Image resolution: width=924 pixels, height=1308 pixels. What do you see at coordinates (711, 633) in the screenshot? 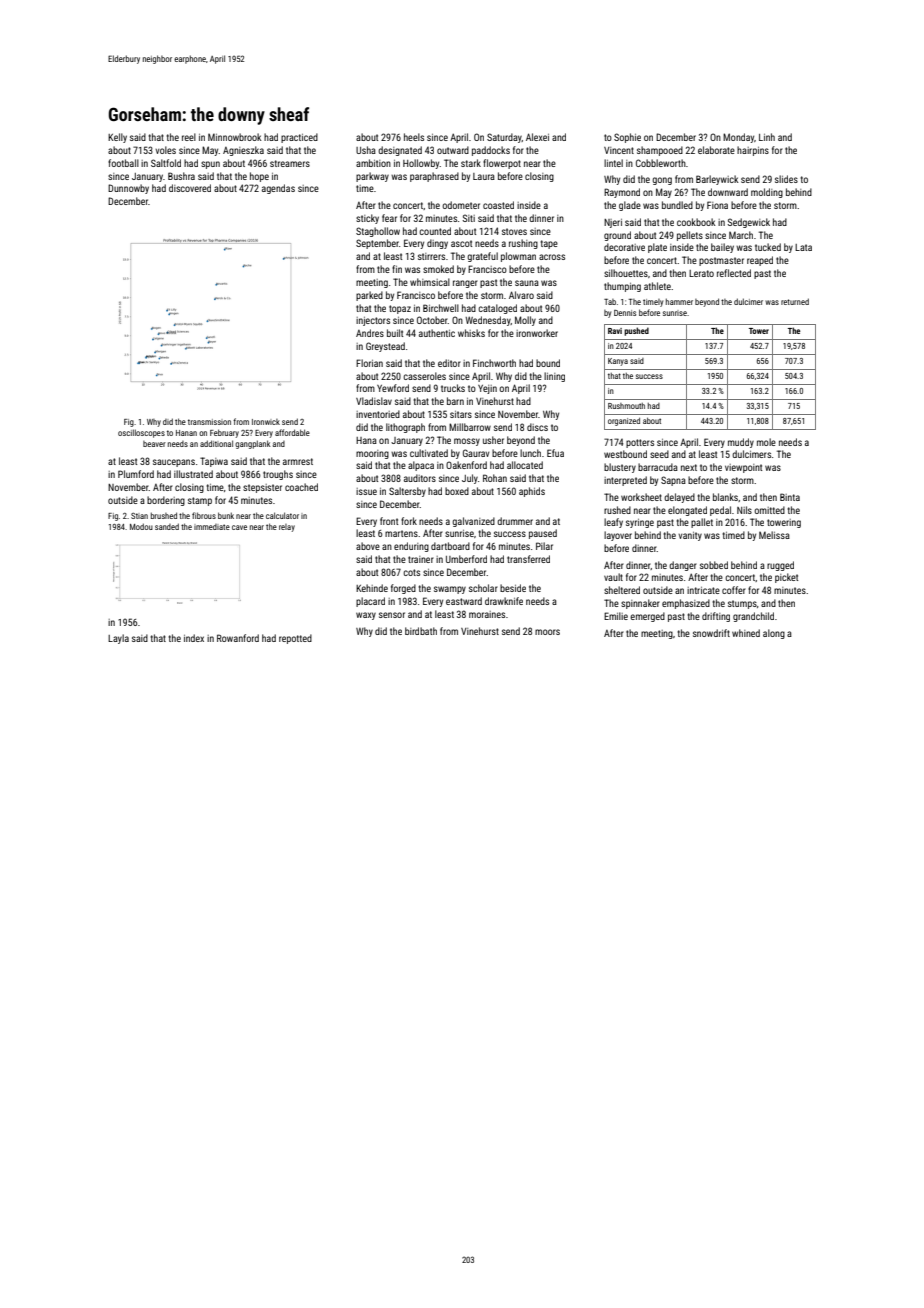
I see `snowdrift` at bounding box center [711, 633].
